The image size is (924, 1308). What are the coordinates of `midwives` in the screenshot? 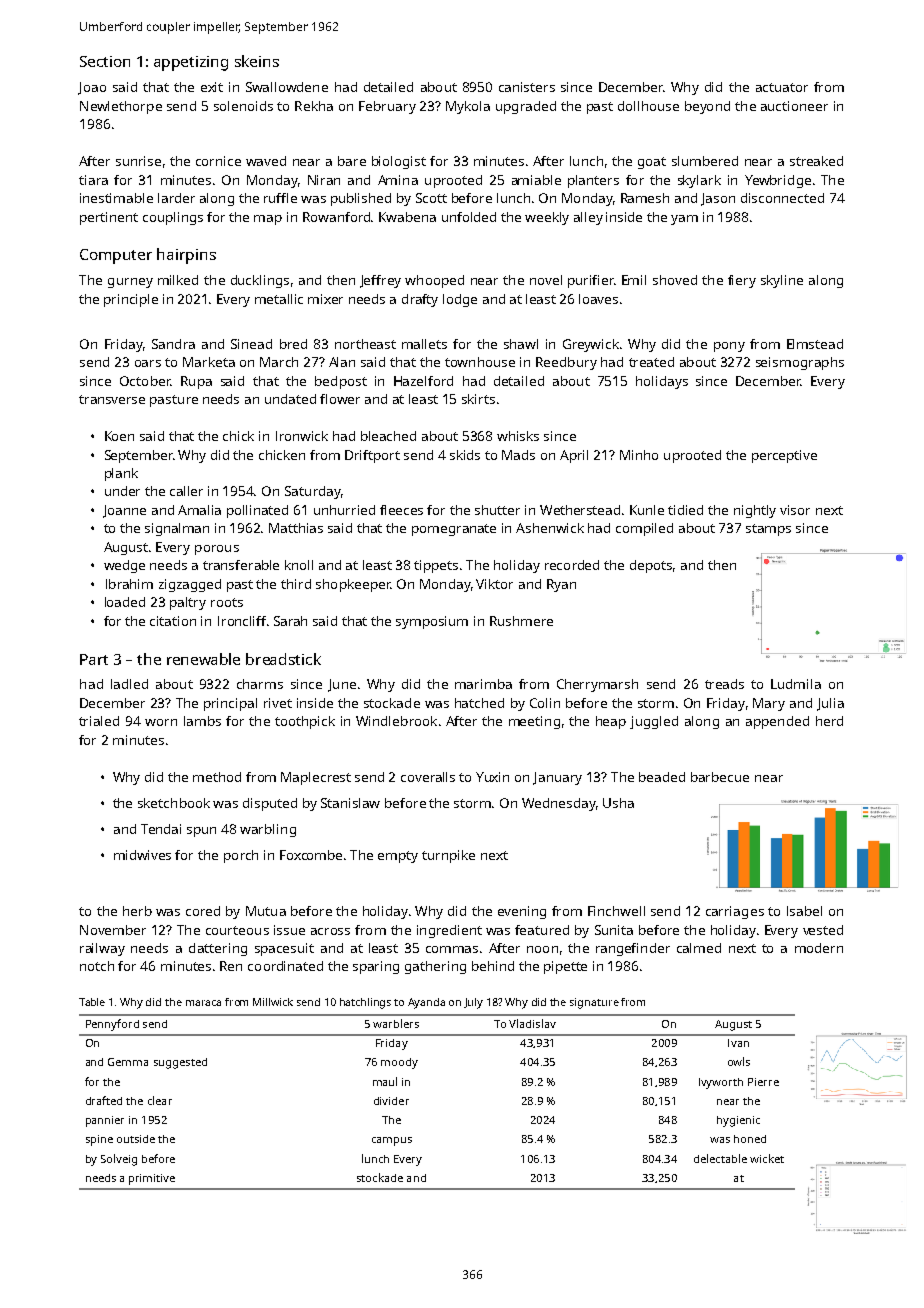 It's located at (142, 855).
